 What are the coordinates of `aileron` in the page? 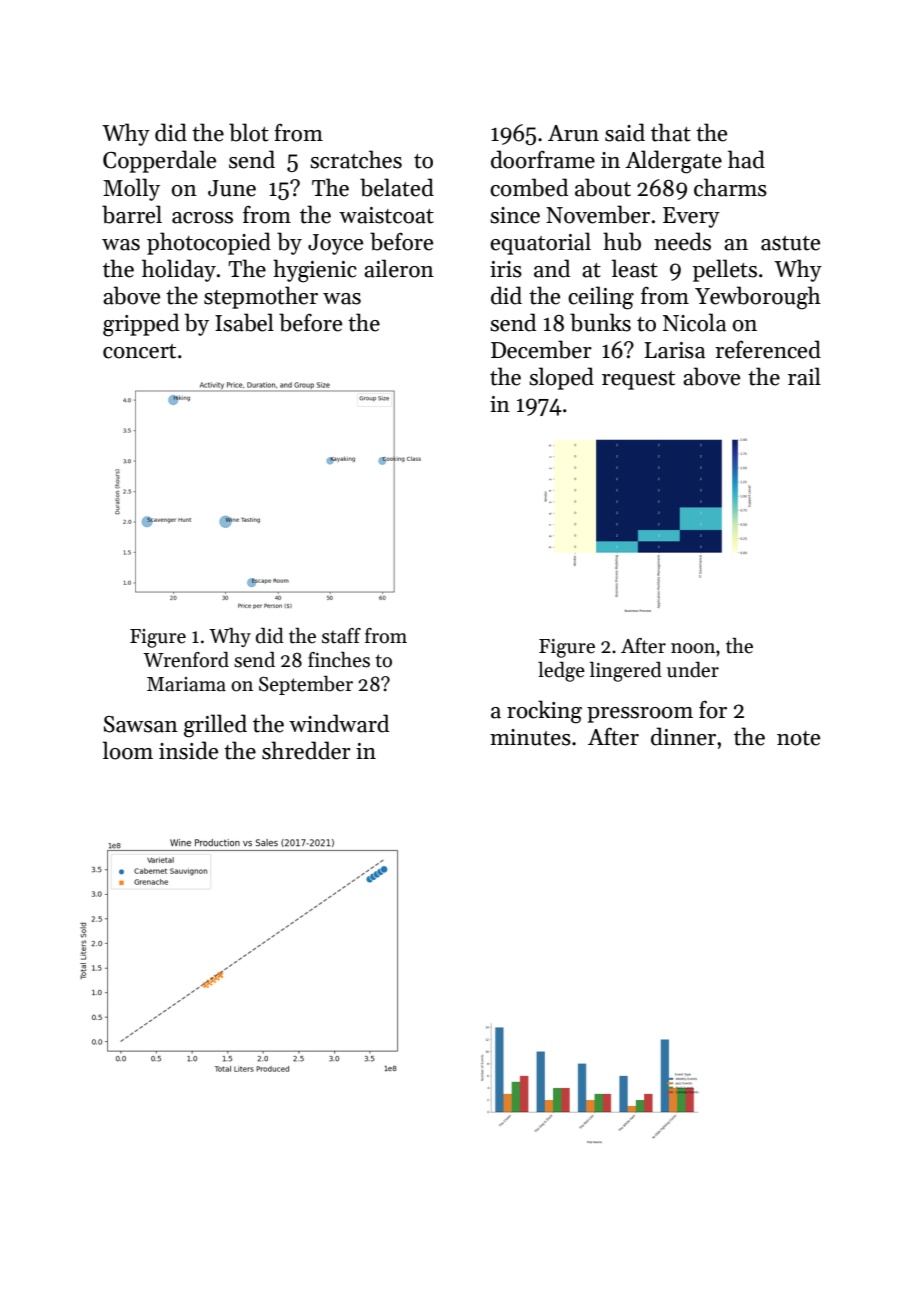 It's located at (399, 268).
